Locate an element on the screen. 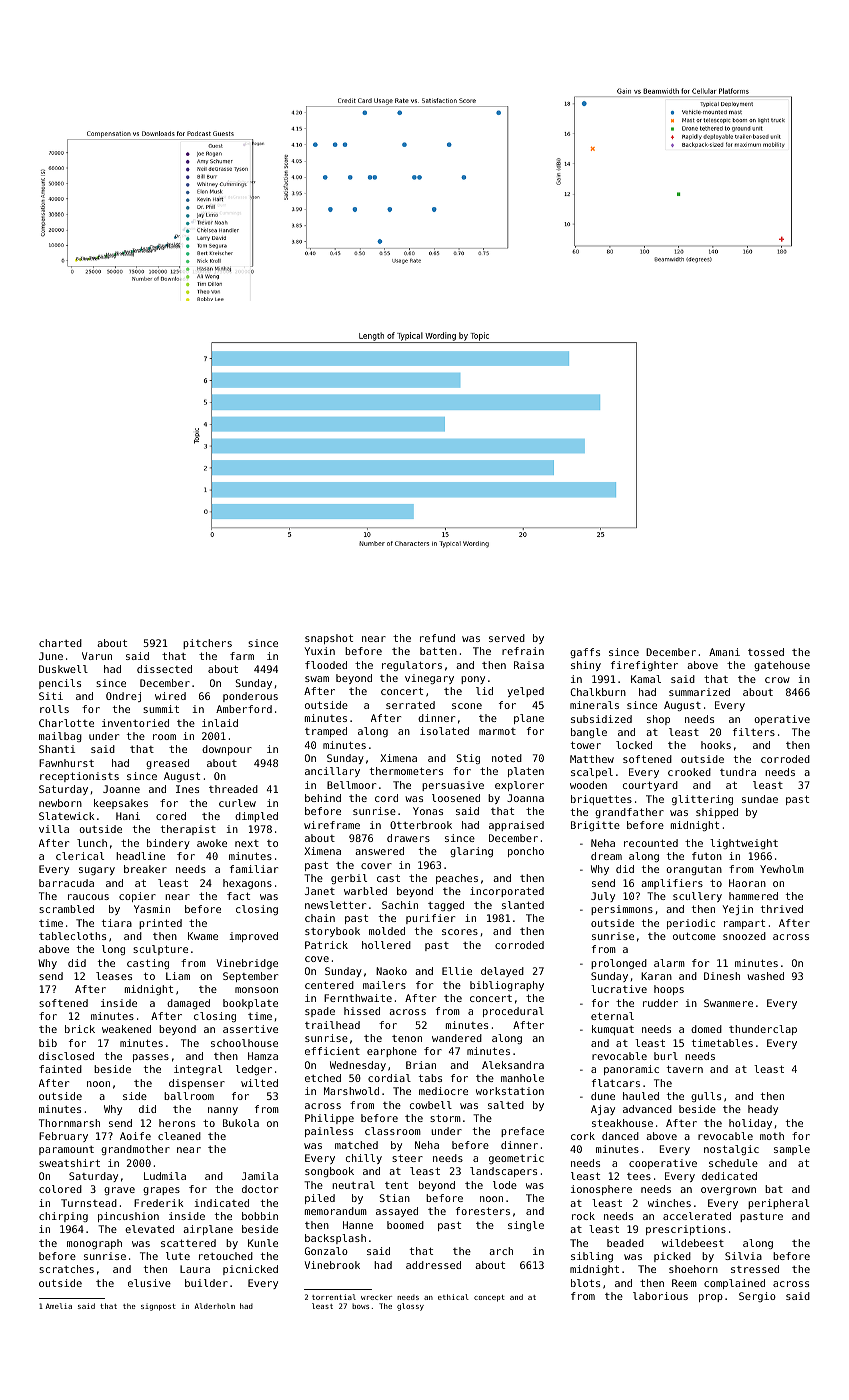 The image size is (849, 1400). improved is located at coordinates (253, 937).
